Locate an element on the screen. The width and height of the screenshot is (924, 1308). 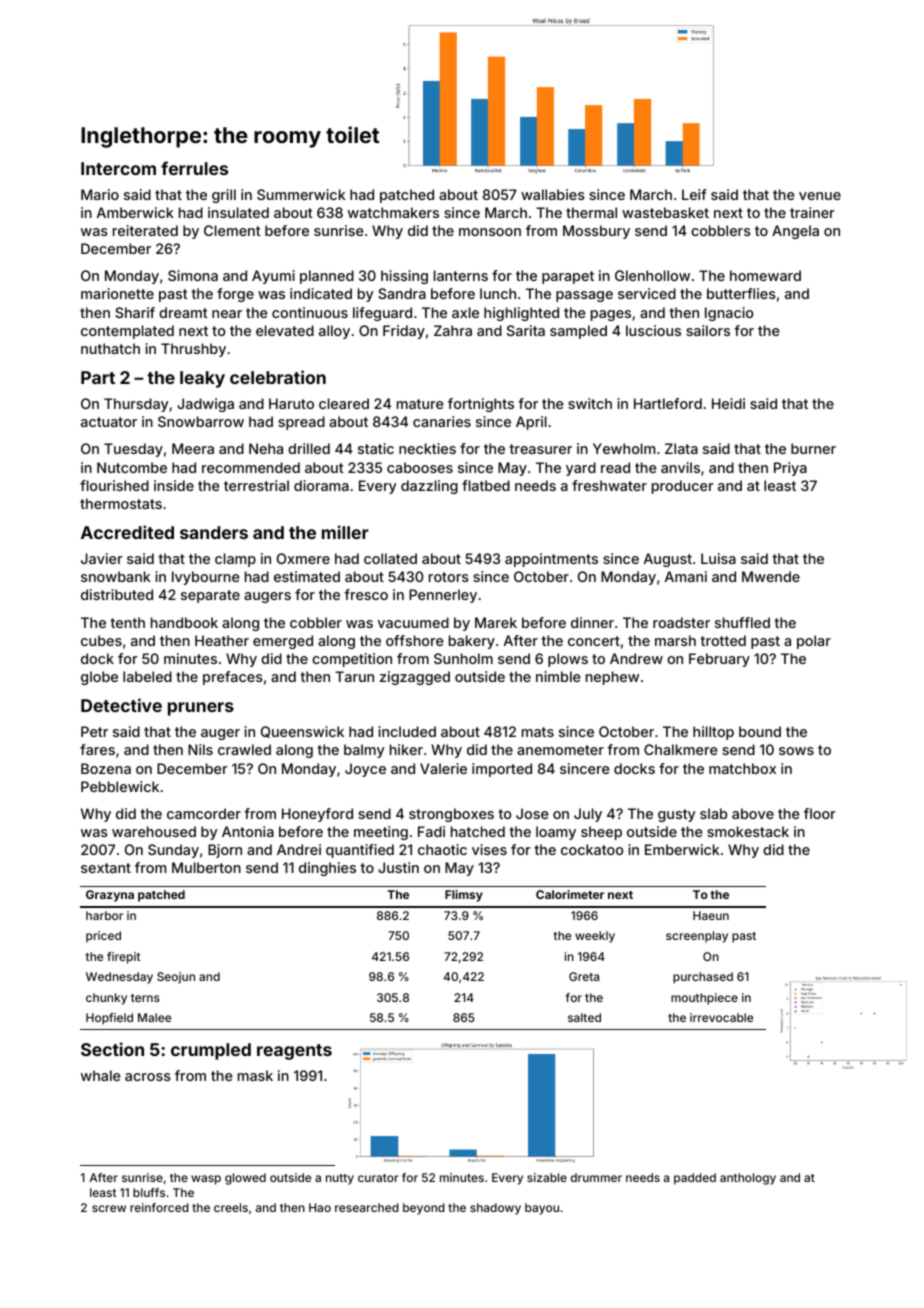
sanders is located at coordinates (214, 532).
